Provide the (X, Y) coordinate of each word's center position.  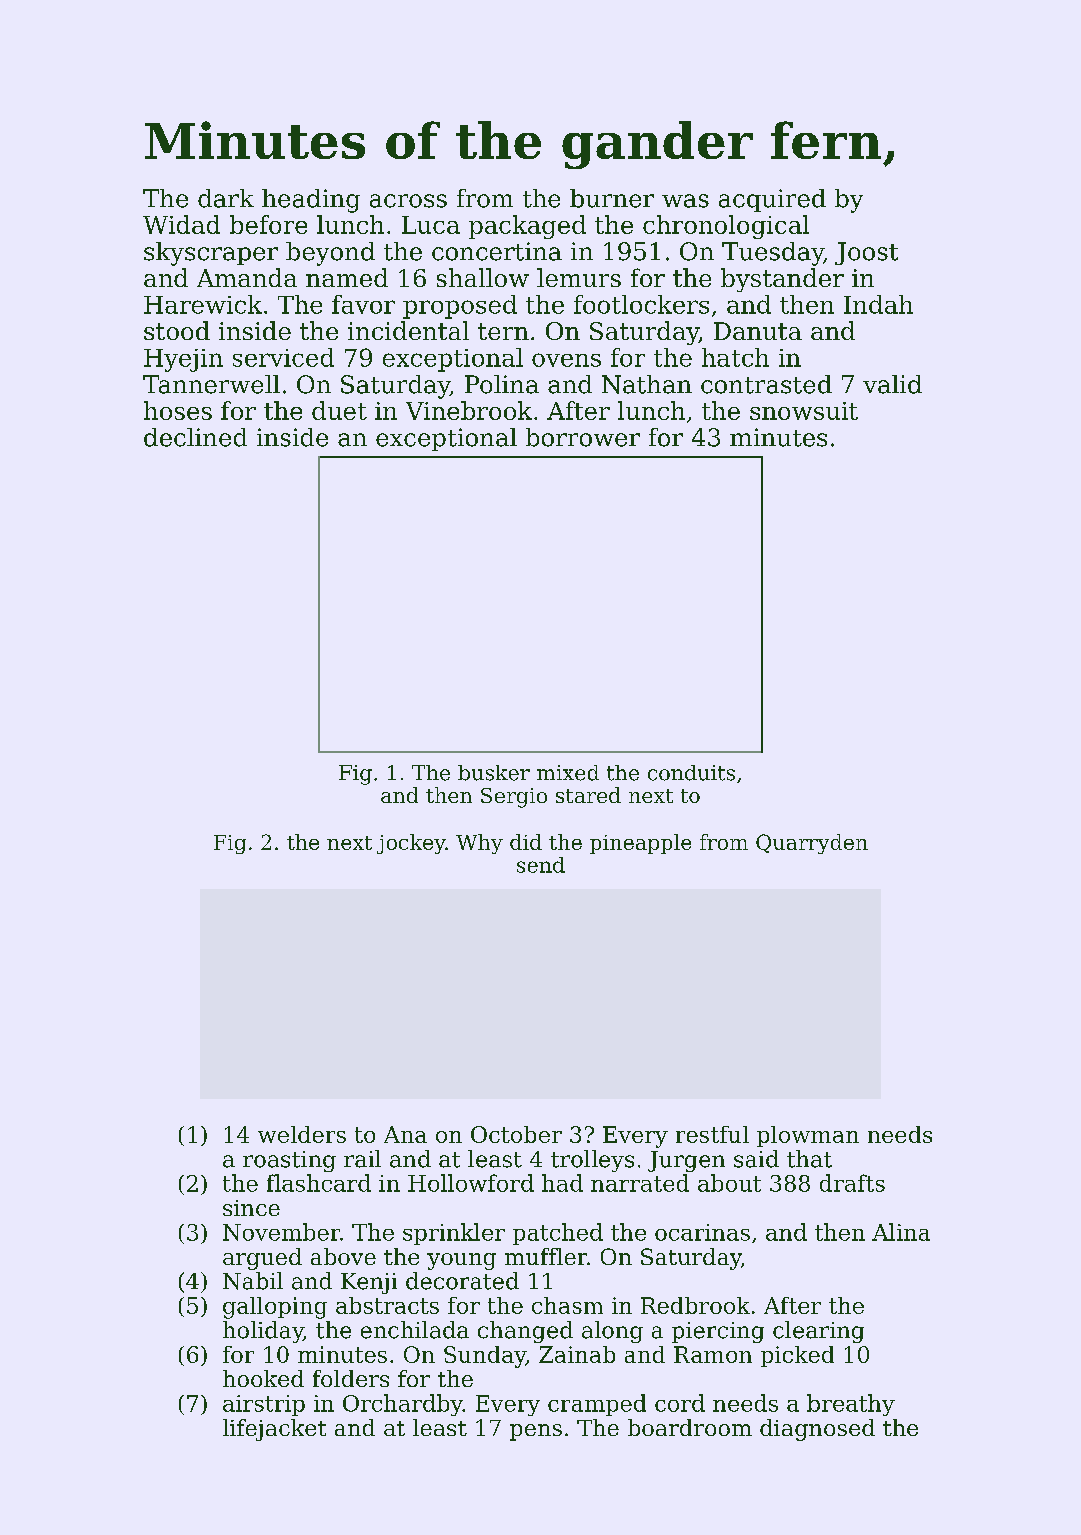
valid (892, 384)
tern (503, 331)
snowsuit (804, 411)
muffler (546, 1256)
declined (195, 437)
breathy (851, 1405)
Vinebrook (469, 410)
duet (339, 410)
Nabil (253, 1281)
